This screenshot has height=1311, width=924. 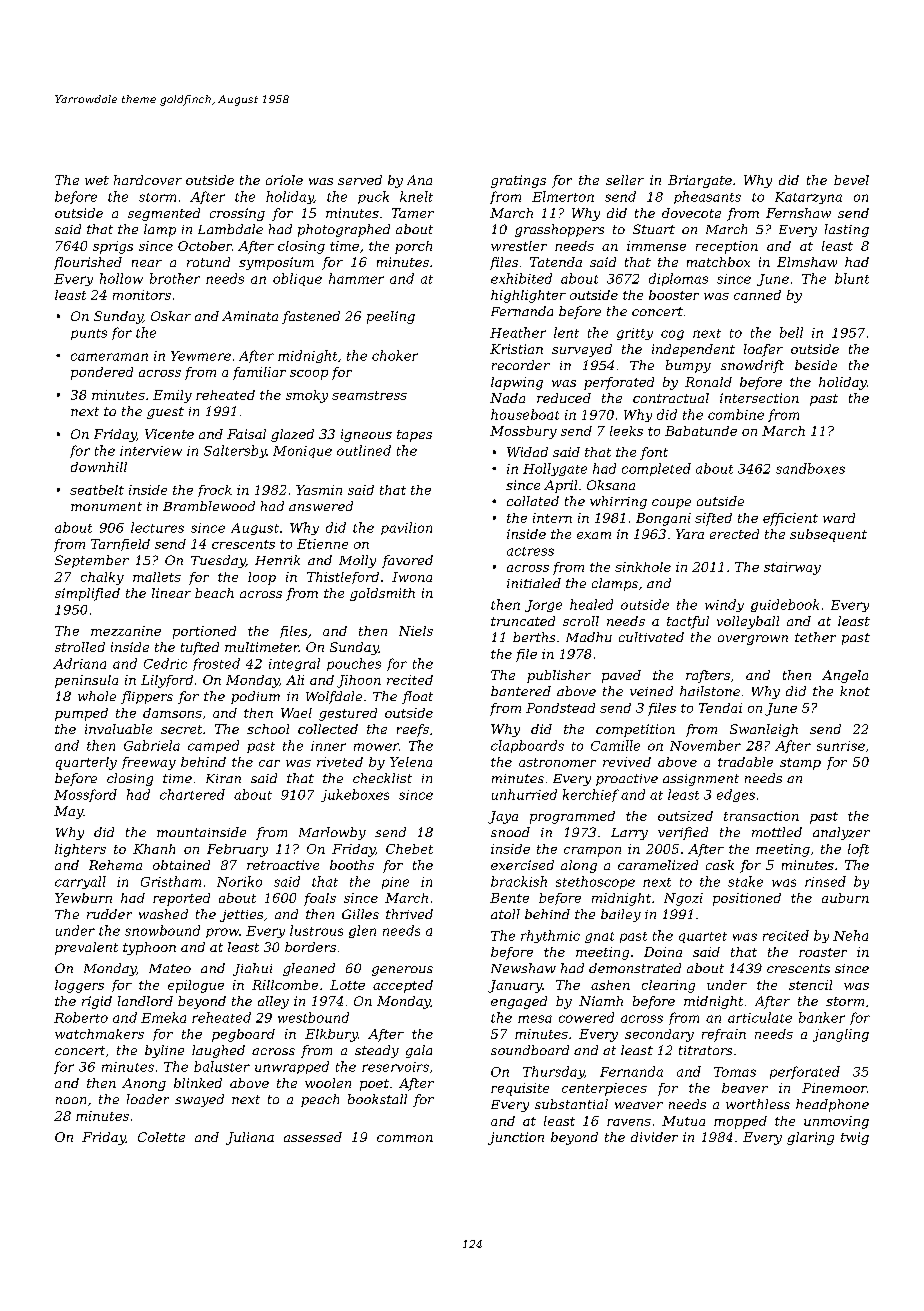 I want to click on initialed, so click(x=534, y=583).
